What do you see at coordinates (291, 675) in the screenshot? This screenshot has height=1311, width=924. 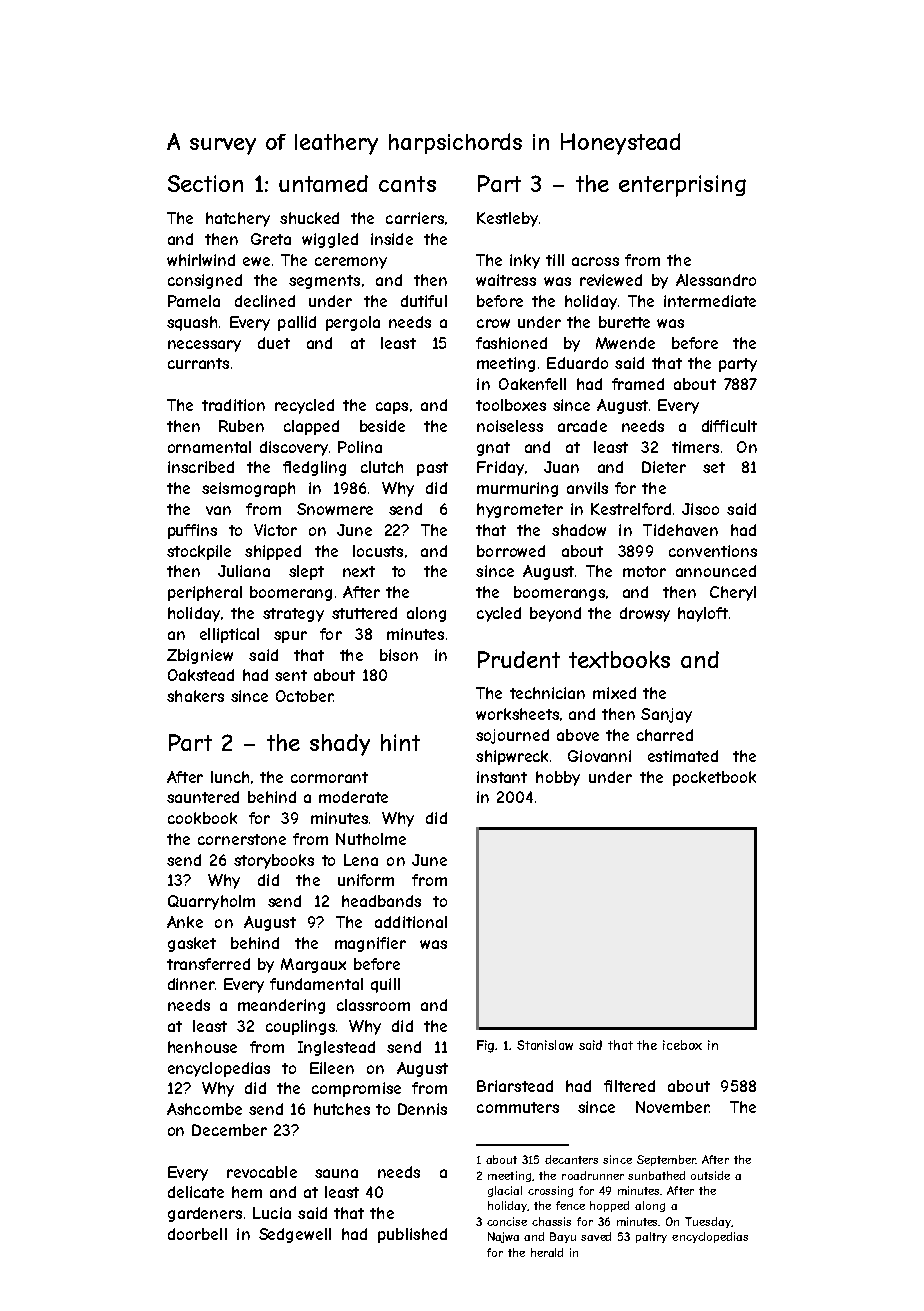 I see `sent` at bounding box center [291, 675].
